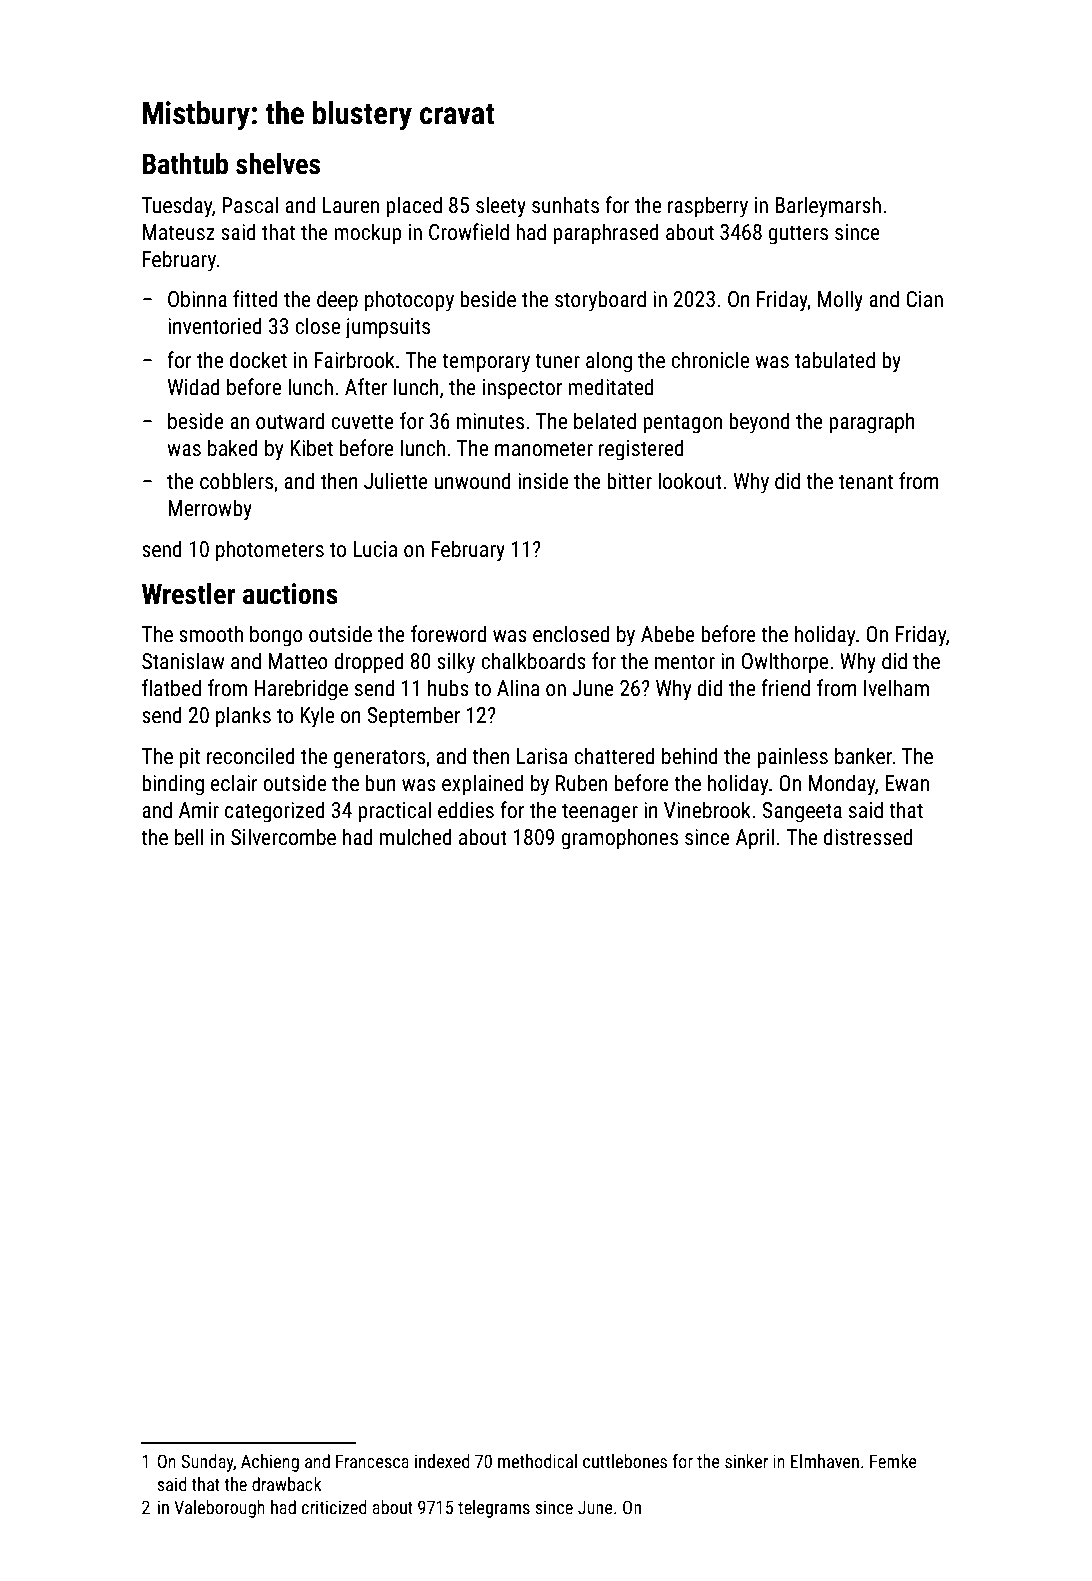  What do you see at coordinates (188, 594) in the document?
I see `Wrestler` at bounding box center [188, 594].
